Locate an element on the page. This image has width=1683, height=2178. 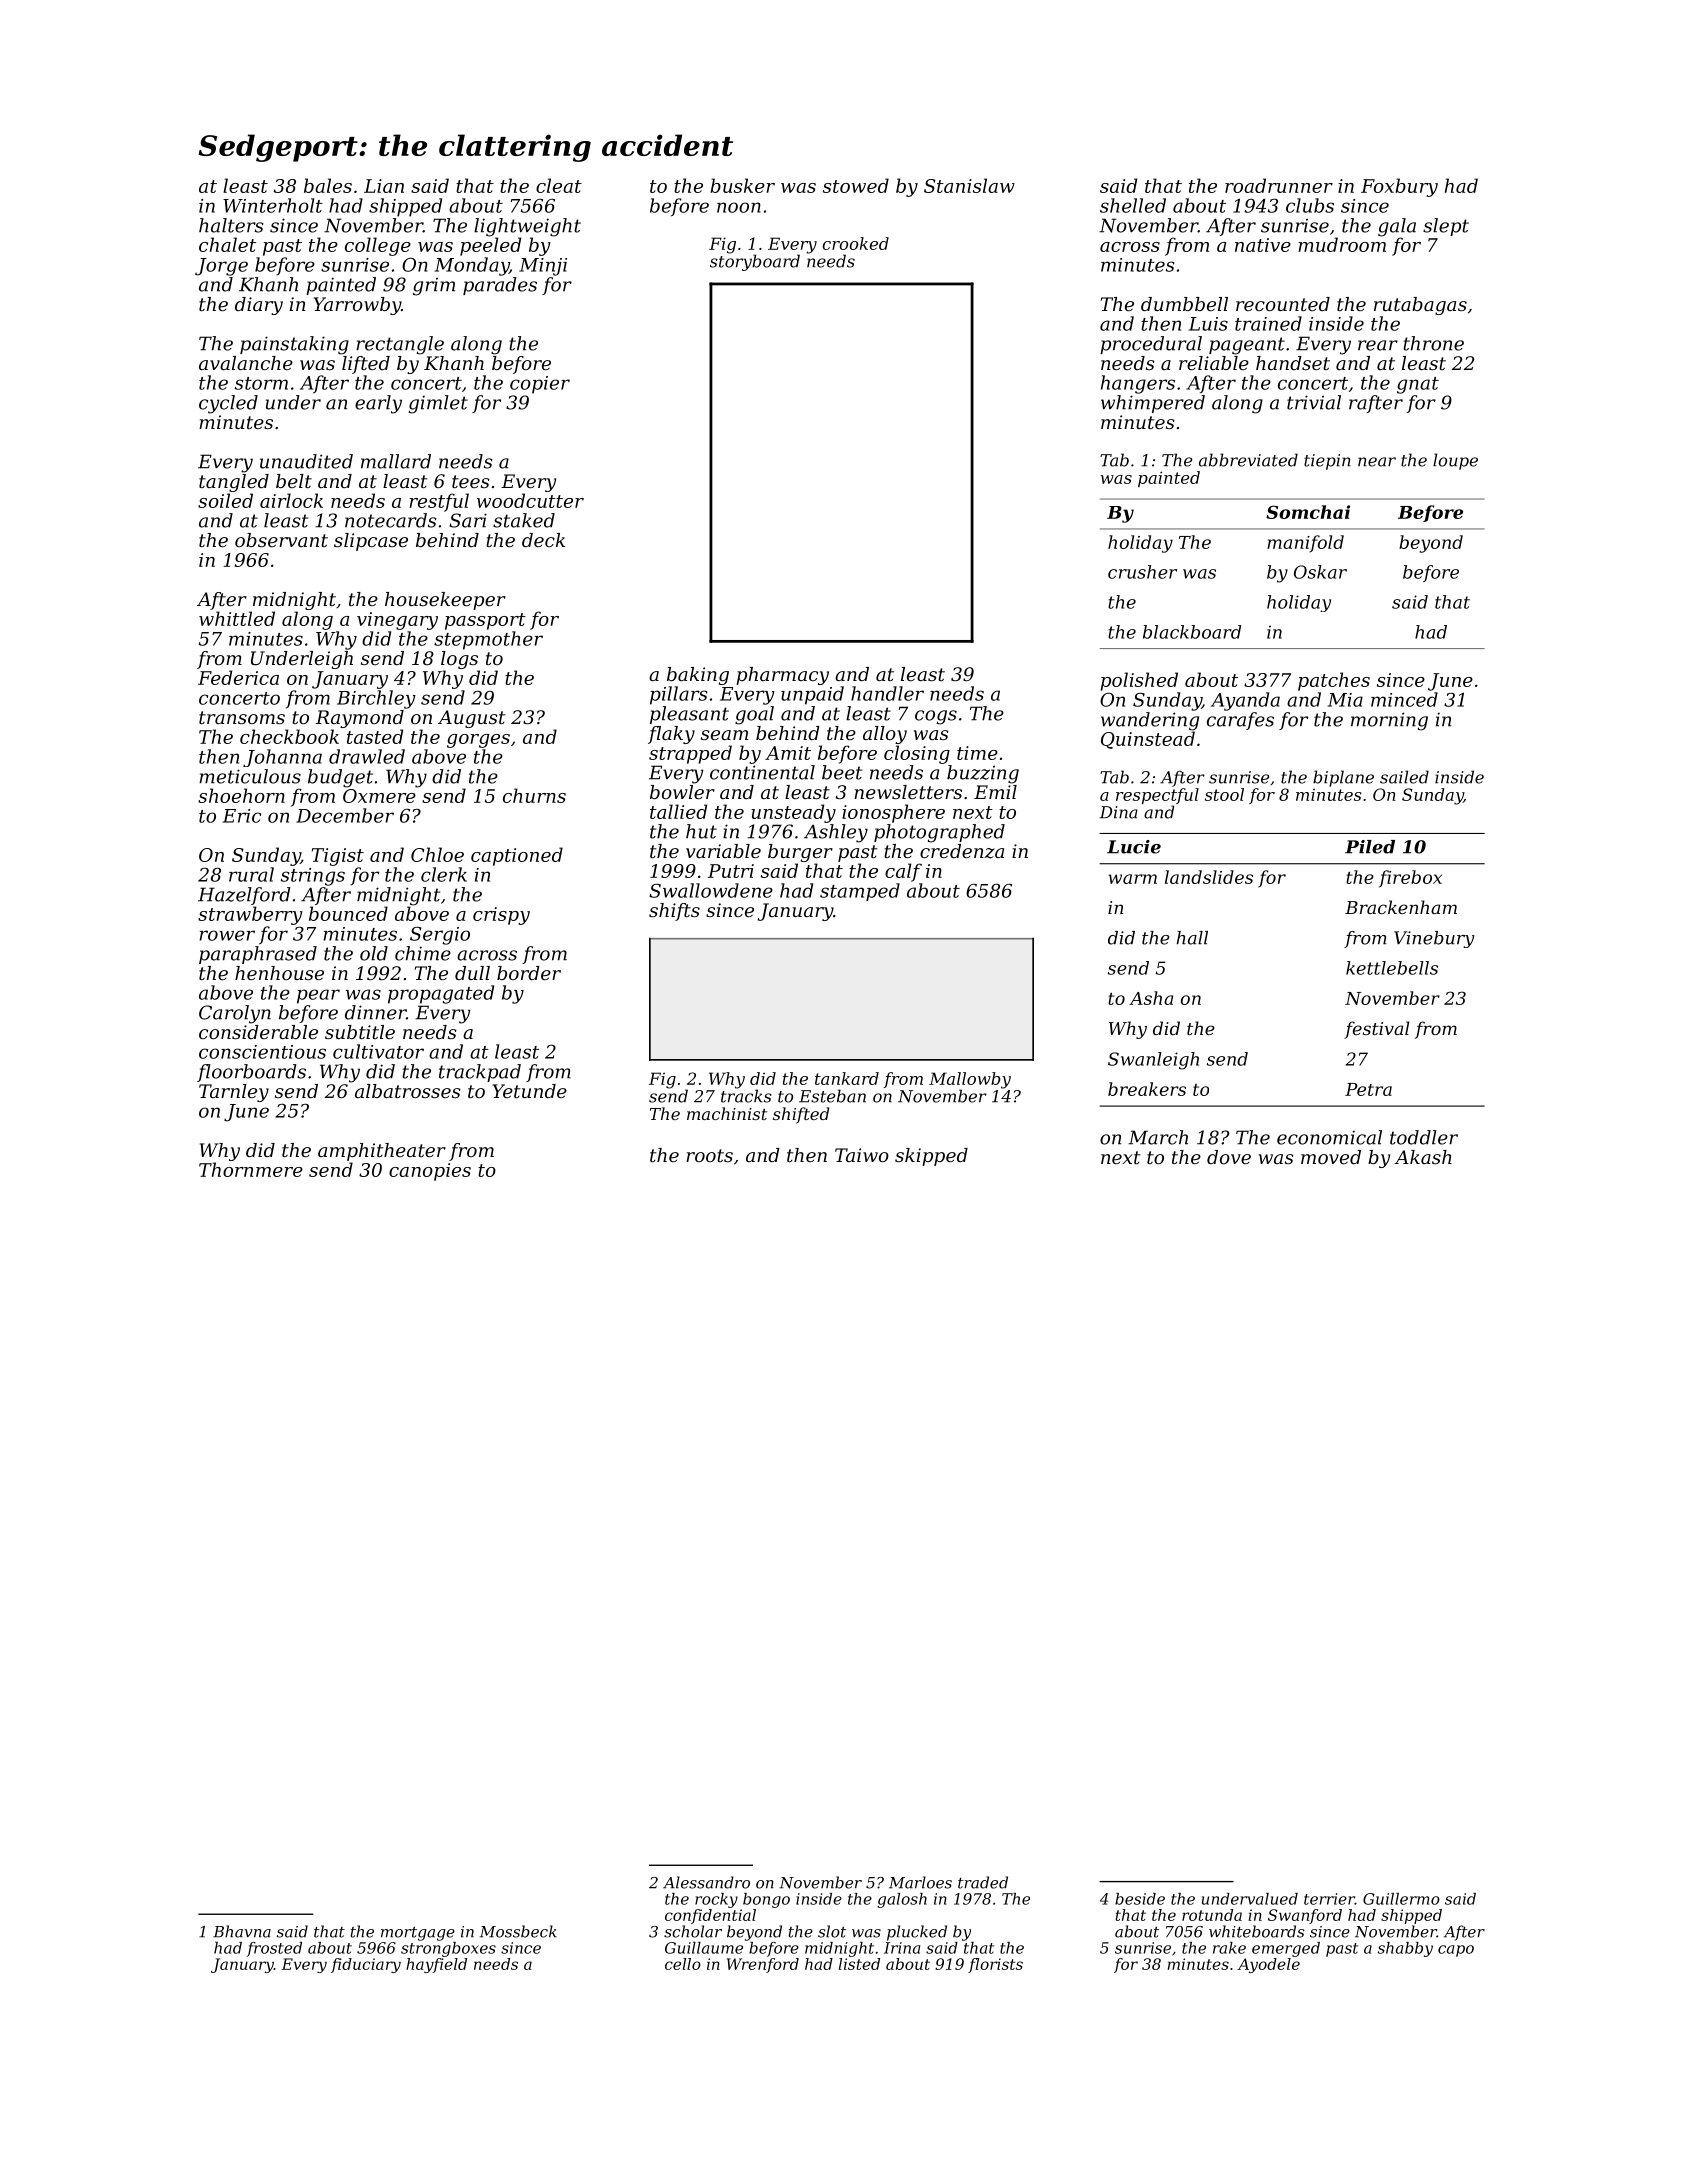
Foxbury is located at coordinates (1399, 187).
